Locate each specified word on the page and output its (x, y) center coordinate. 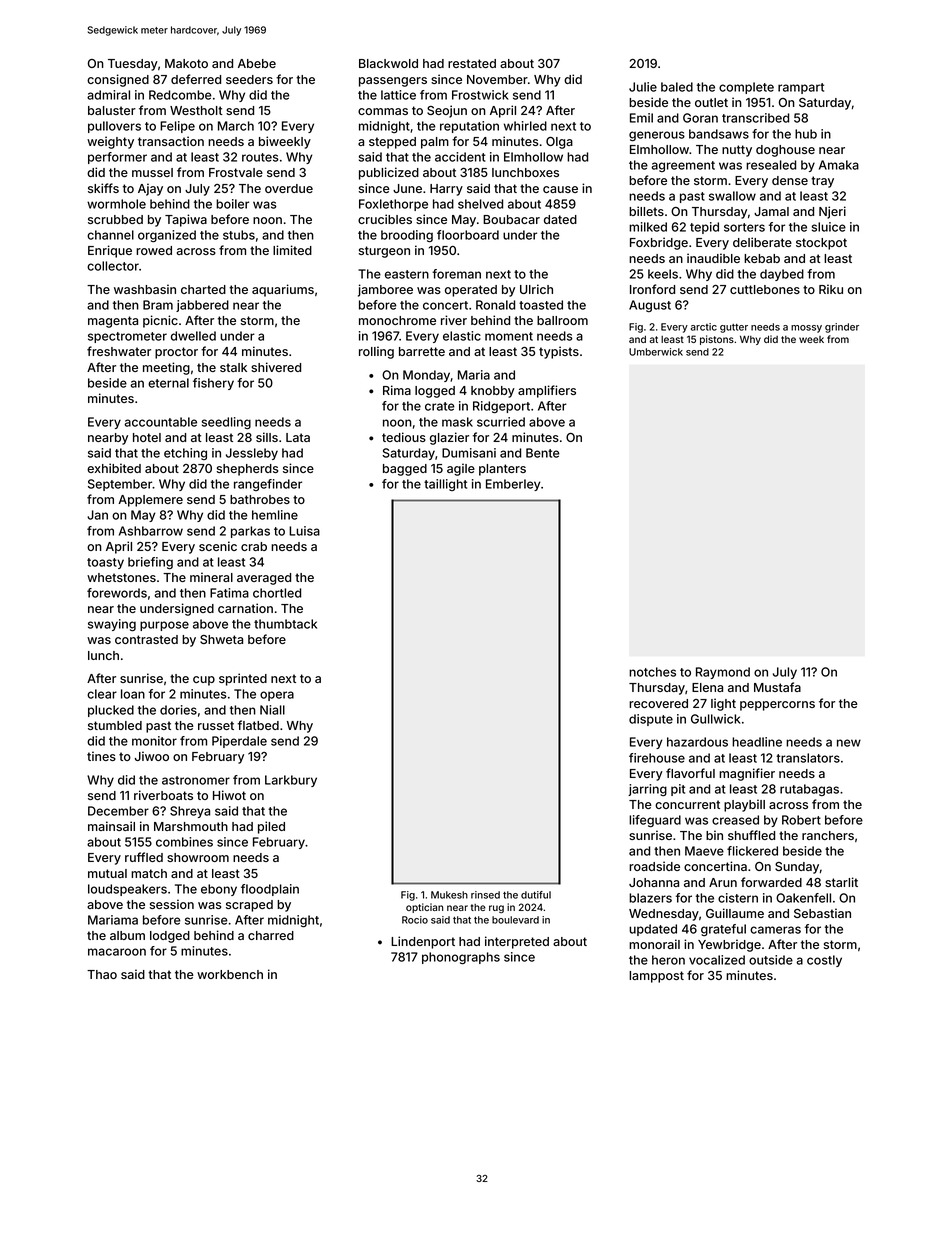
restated (472, 63)
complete (746, 88)
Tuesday (133, 65)
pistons (717, 340)
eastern (407, 274)
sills (267, 437)
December (118, 811)
